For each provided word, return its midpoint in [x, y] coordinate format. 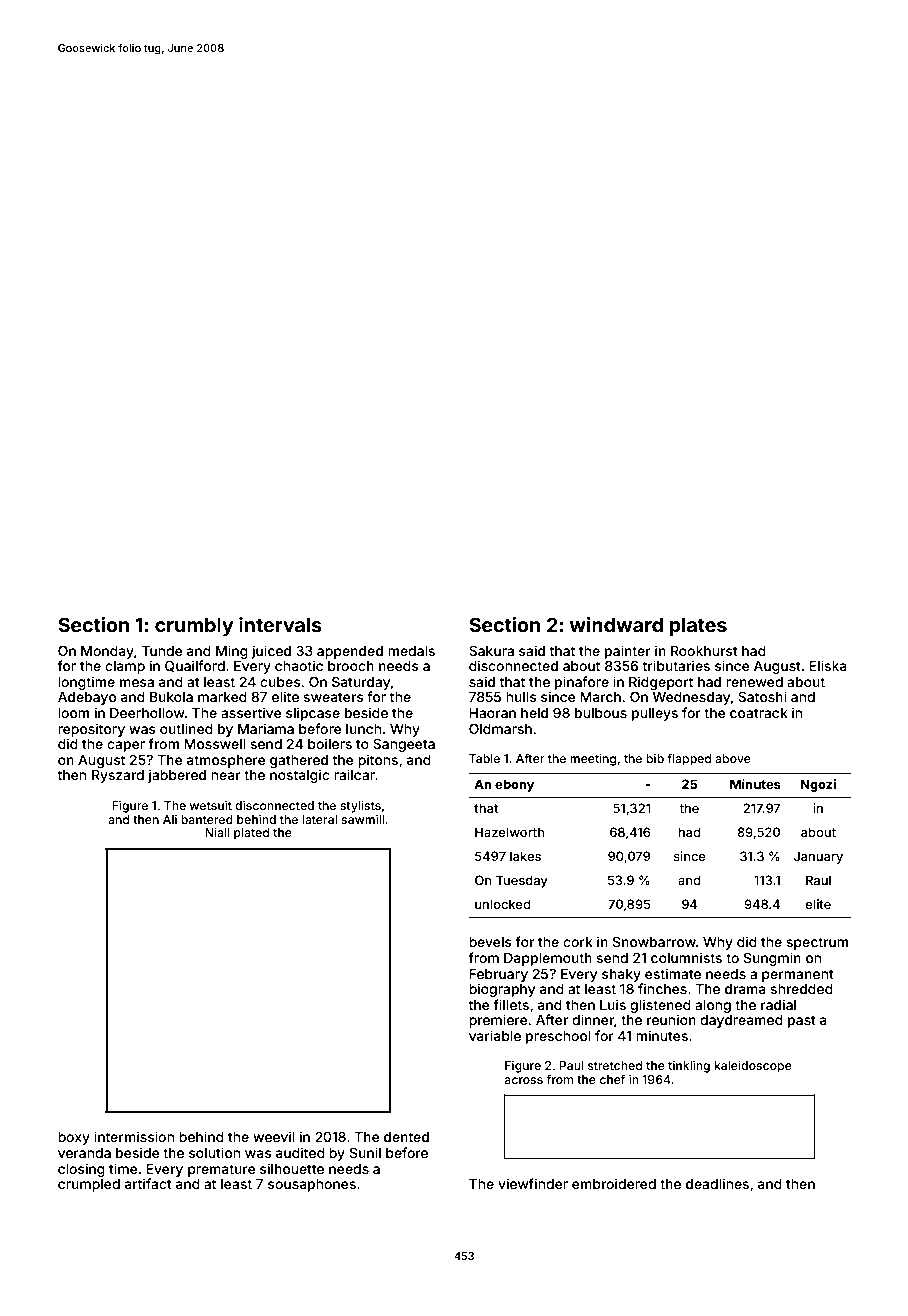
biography [502, 990]
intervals [280, 624]
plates [698, 626]
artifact [148, 1183]
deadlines [717, 1183]
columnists [686, 957]
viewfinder [533, 1183]
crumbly [194, 626]
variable [495, 1035]
